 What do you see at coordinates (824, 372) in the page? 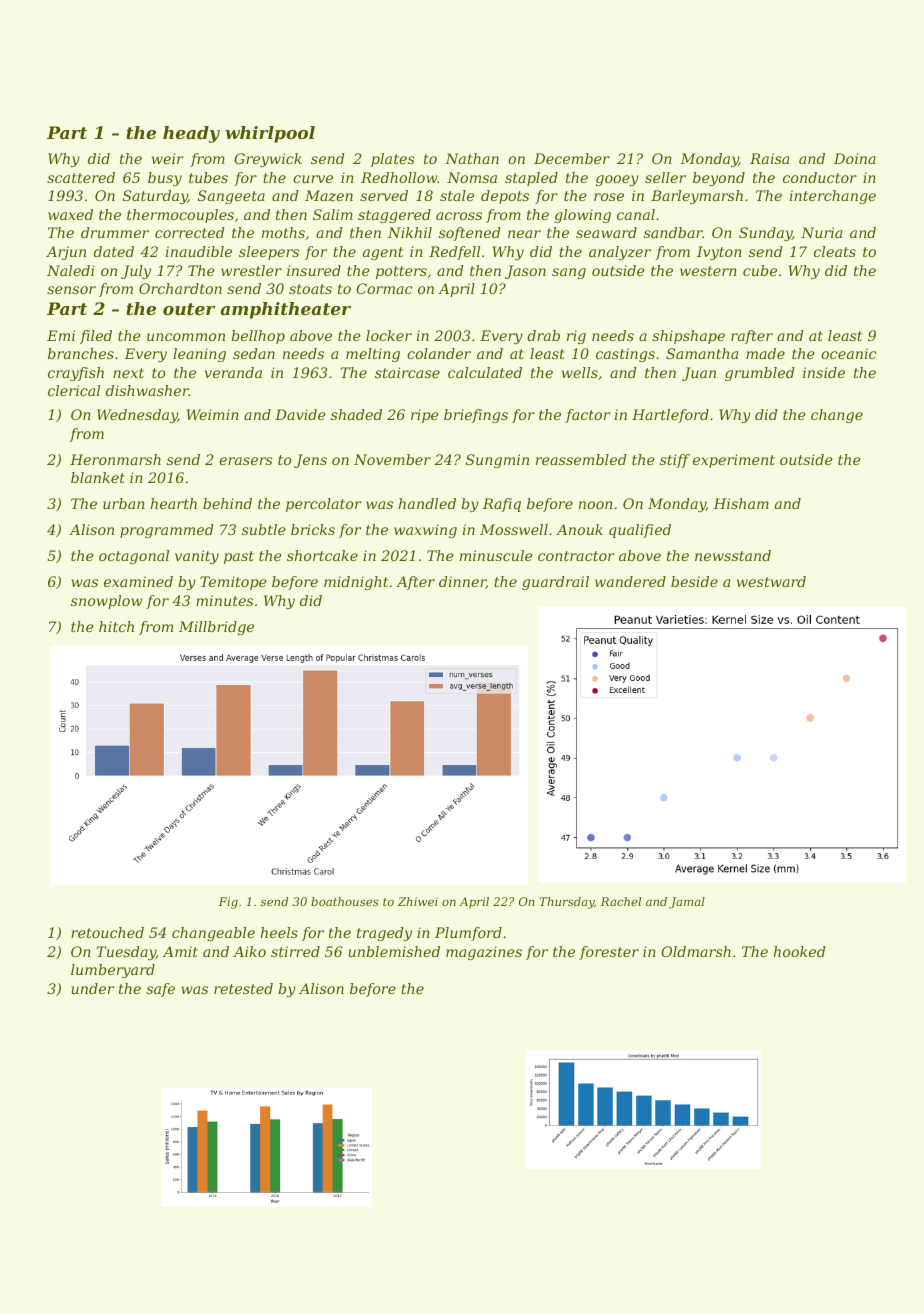
I see `inside` at bounding box center [824, 372].
